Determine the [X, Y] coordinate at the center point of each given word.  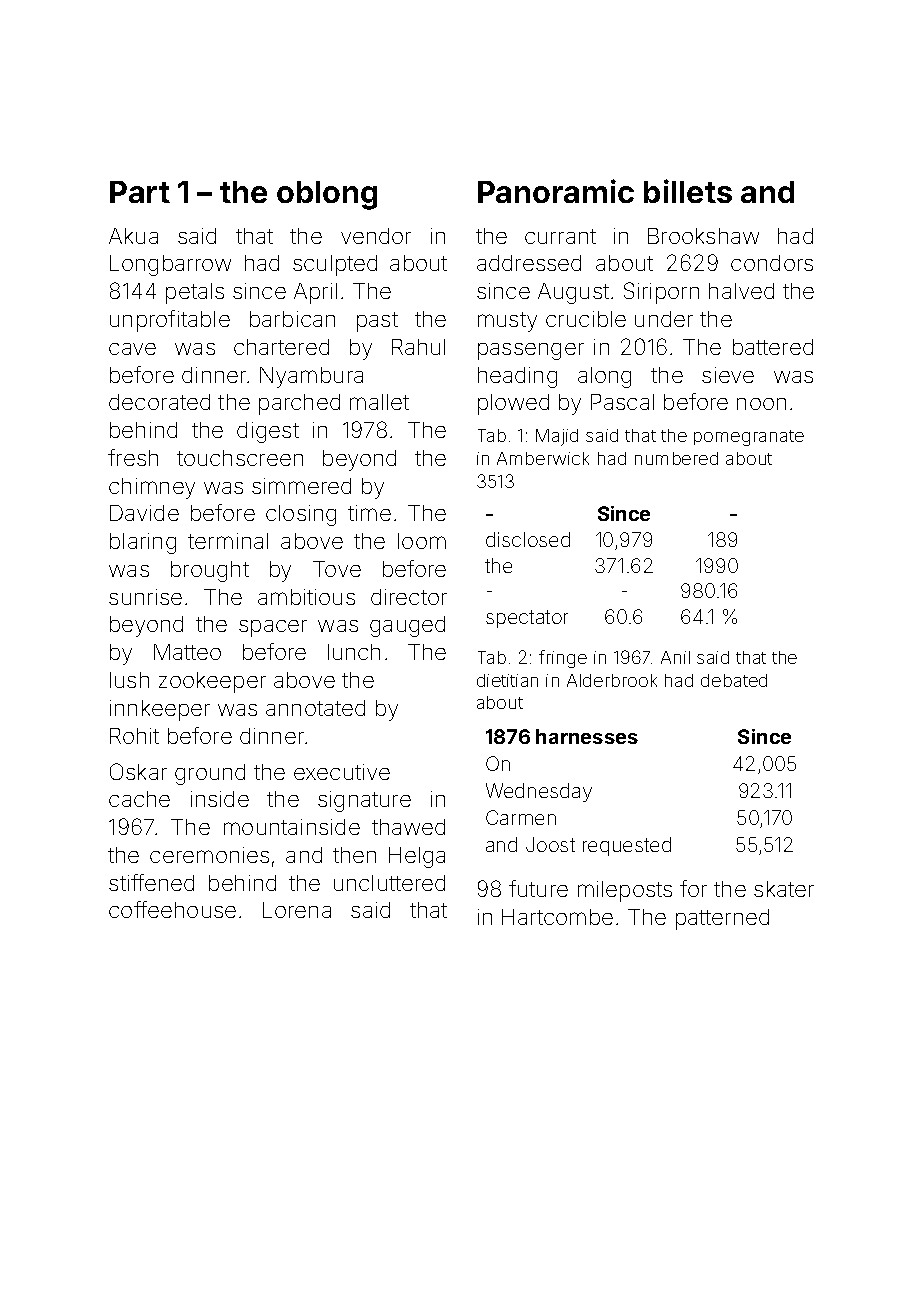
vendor [376, 236]
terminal [228, 541]
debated [734, 680]
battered [773, 347]
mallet [379, 402]
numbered [676, 458]
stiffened [151, 882]
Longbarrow [170, 265]
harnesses [587, 736]
